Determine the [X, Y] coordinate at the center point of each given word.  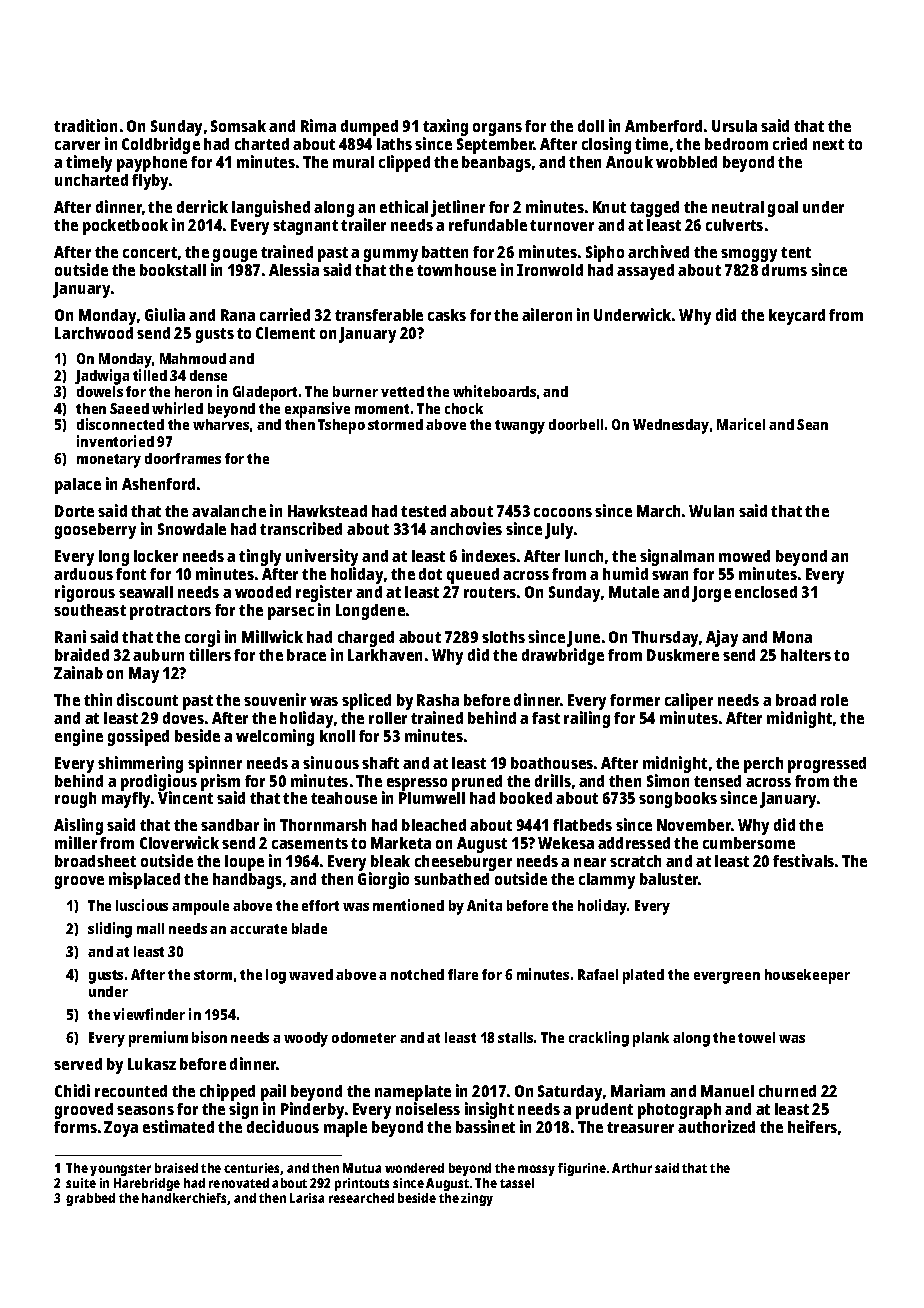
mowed [744, 556]
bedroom [736, 144]
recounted [131, 1091]
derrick [202, 206]
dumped [369, 128]
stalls [515, 1037]
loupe [244, 863]
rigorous [85, 593]
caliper [689, 701]
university [322, 557]
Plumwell [432, 798]
